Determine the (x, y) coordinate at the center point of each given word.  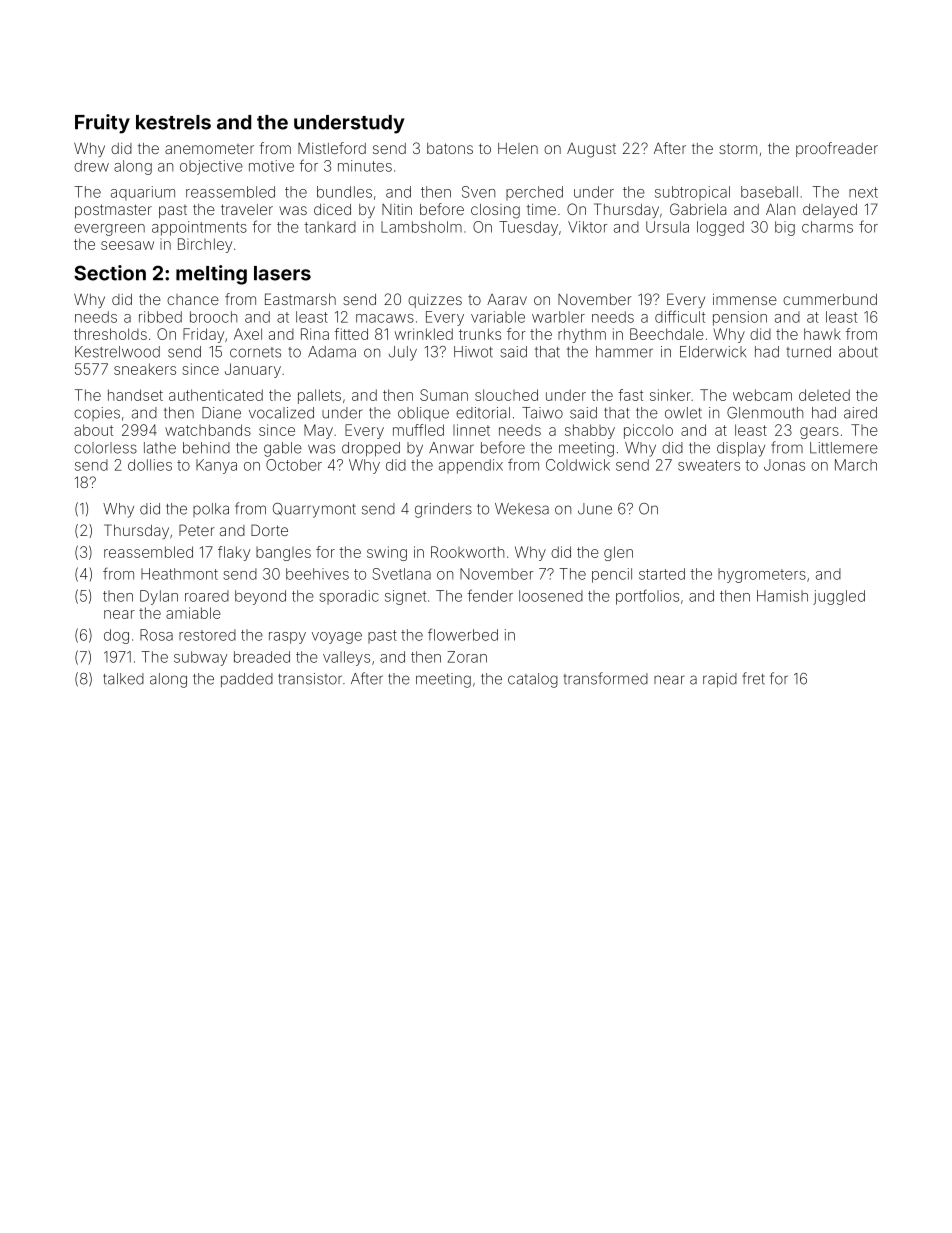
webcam (762, 395)
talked (123, 679)
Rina (315, 334)
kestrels (173, 122)
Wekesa (522, 509)
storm (738, 148)
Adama (332, 352)
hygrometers (762, 575)
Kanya (216, 466)
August (591, 150)
